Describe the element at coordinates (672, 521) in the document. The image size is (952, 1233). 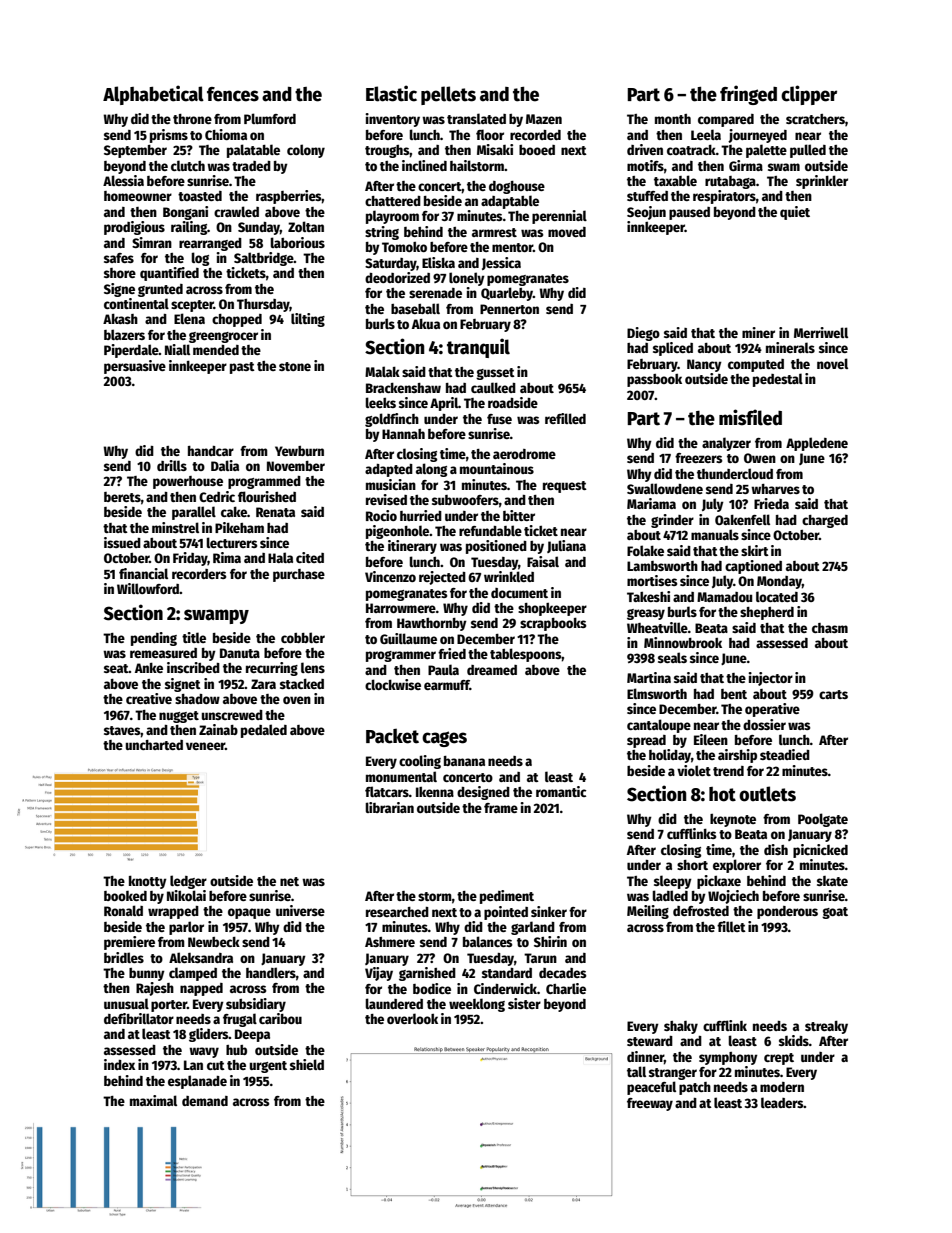
I see `grinder` at that location.
